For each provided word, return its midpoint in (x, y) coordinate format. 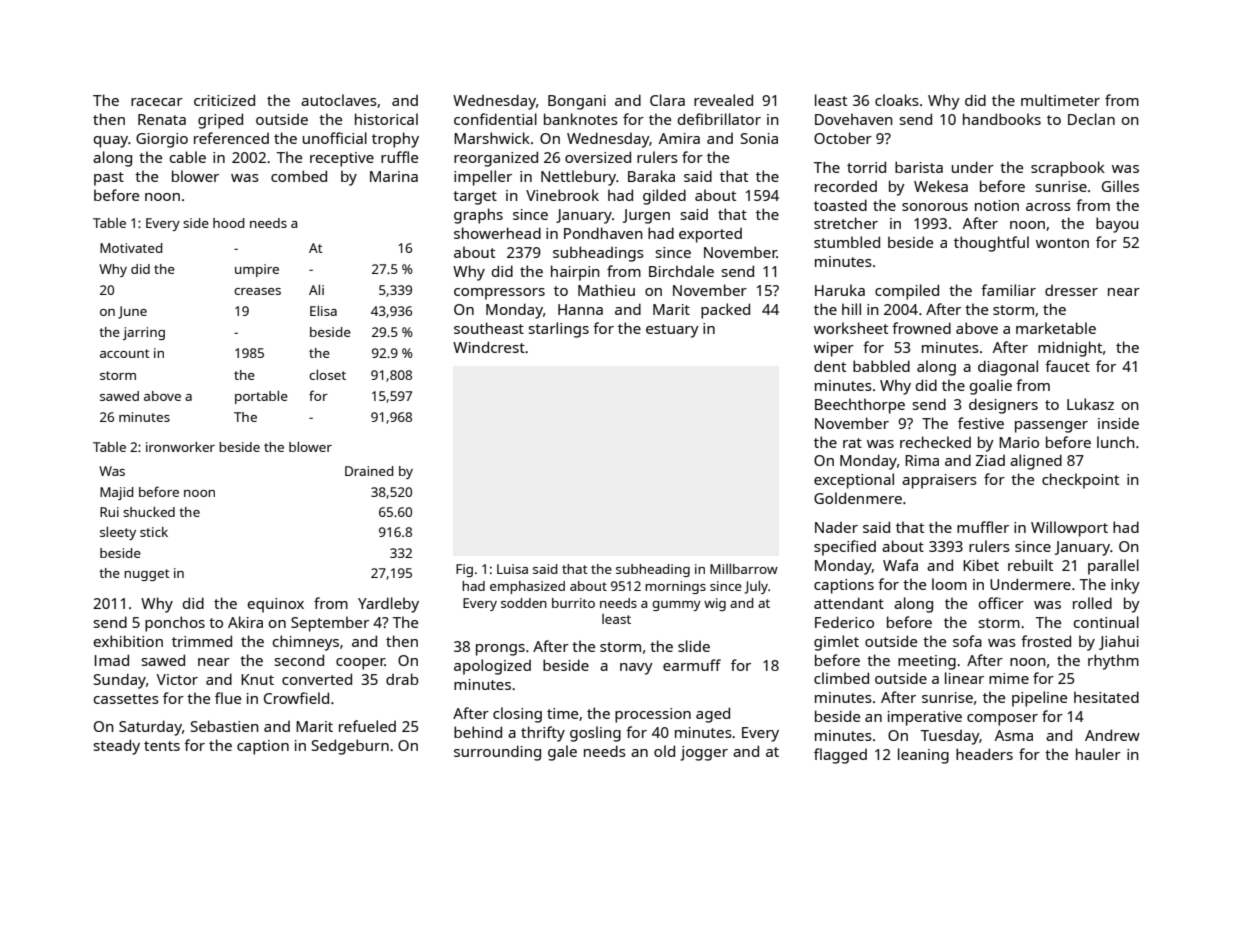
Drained (369, 471)
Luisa (512, 569)
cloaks (897, 100)
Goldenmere (858, 498)
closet (327, 374)
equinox (276, 605)
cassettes (126, 699)
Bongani (577, 102)
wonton (1062, 243)
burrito (573, 603)
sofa (967, 641)
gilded (664, 197)
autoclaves (339, 100)
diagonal (1008, 368)
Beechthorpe (860, 406)
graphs (478, 216)
